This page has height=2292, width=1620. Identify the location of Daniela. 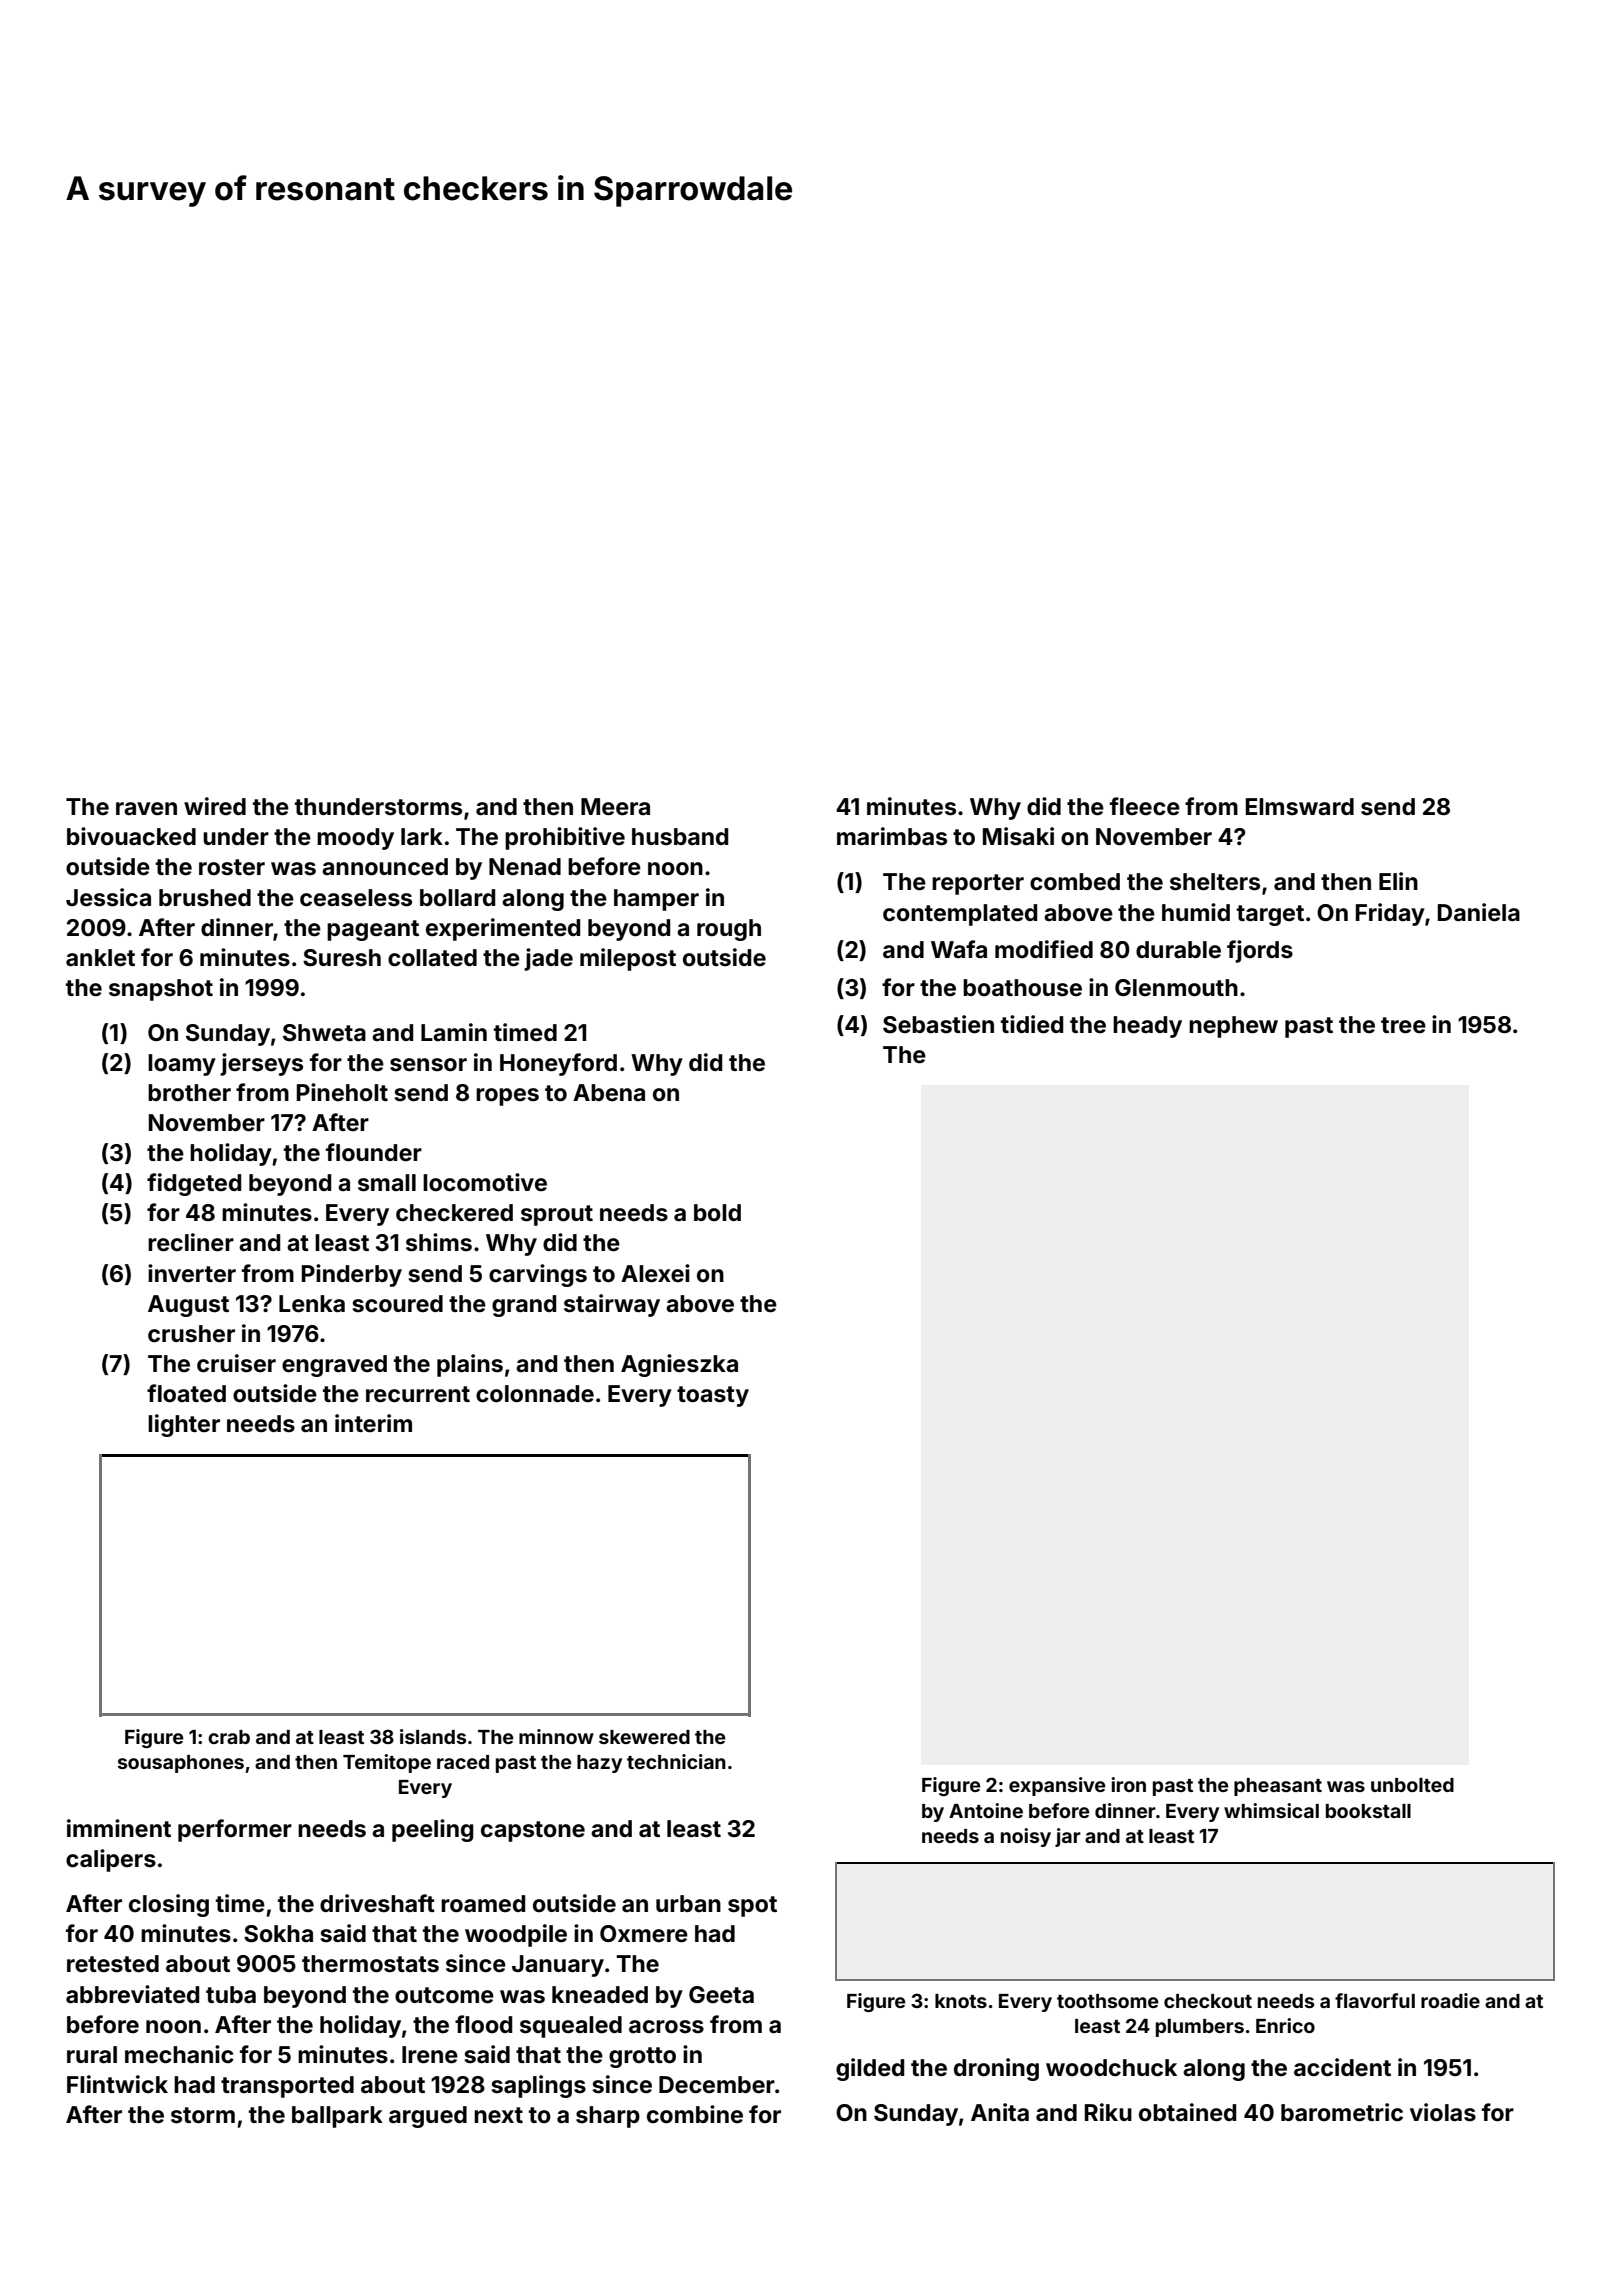
(1479, 912).
